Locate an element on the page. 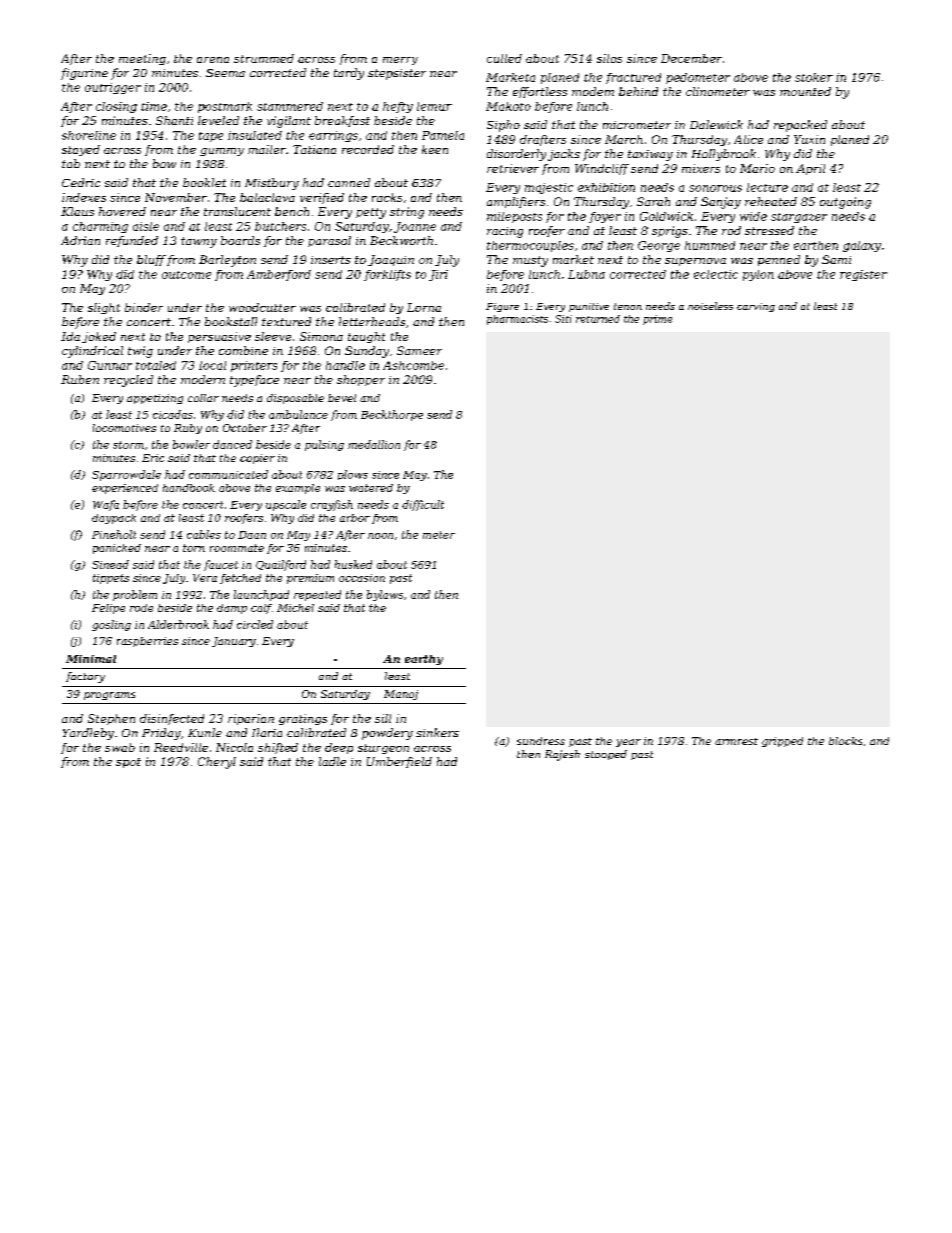 This image has height=1233, width=952. slight is located at coordinates (104, 308).
